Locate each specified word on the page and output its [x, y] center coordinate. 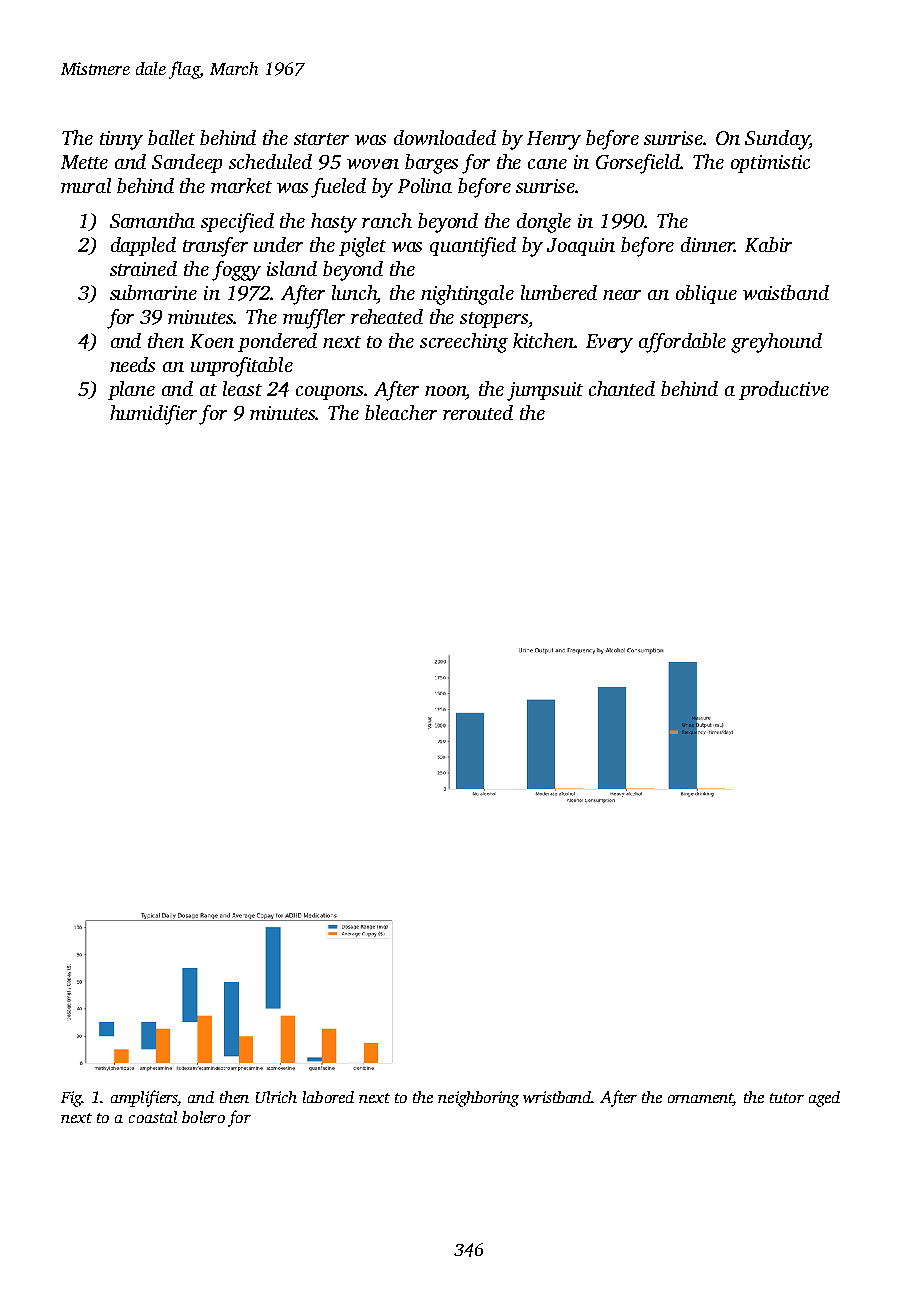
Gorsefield [638, 164]
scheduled [270, 161]
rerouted [478, 412]
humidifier [153, 415]
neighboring [478, 1099]
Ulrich [276, 1097]
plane [131, 390]
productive [784, 390]
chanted [622, 388]
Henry [554, 140]
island [292, 268]
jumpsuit [545, 391]
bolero [203, 1117]
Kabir [768, 244]
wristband [557, 1097]
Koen [212, 341]
